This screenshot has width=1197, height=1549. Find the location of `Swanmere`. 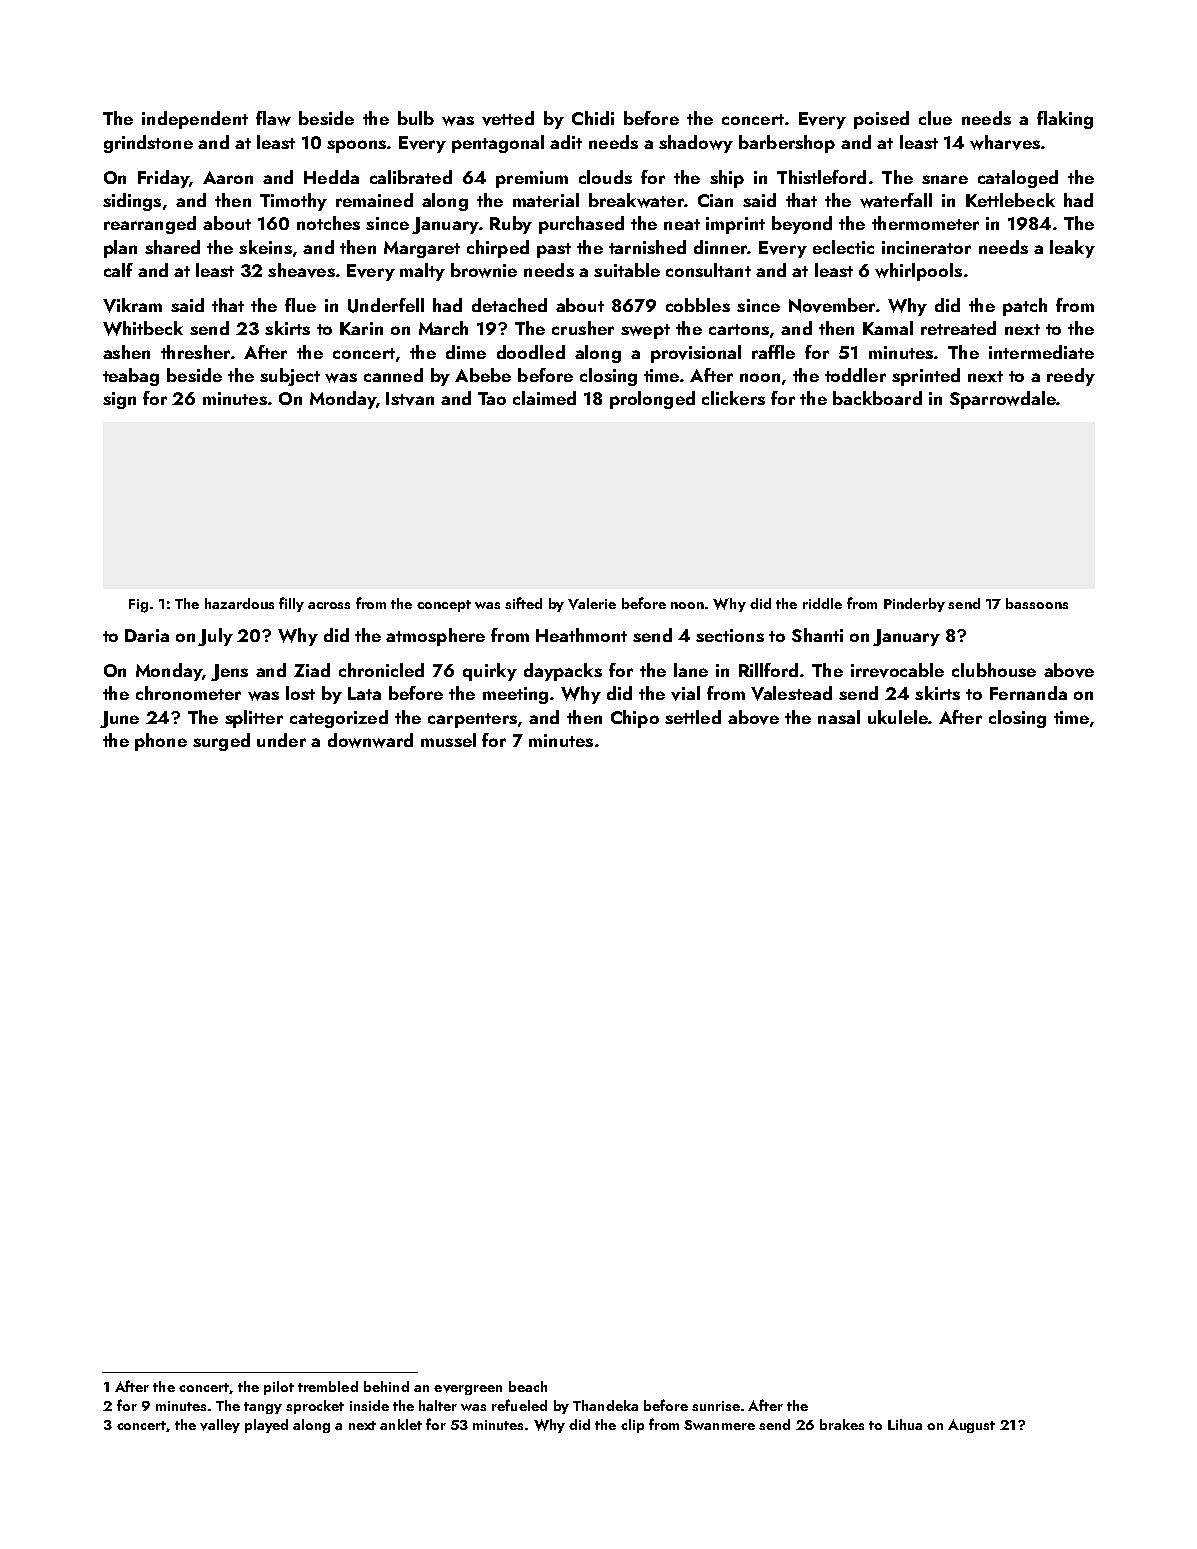

Swanmere is located at coordinates (719, 1425).
